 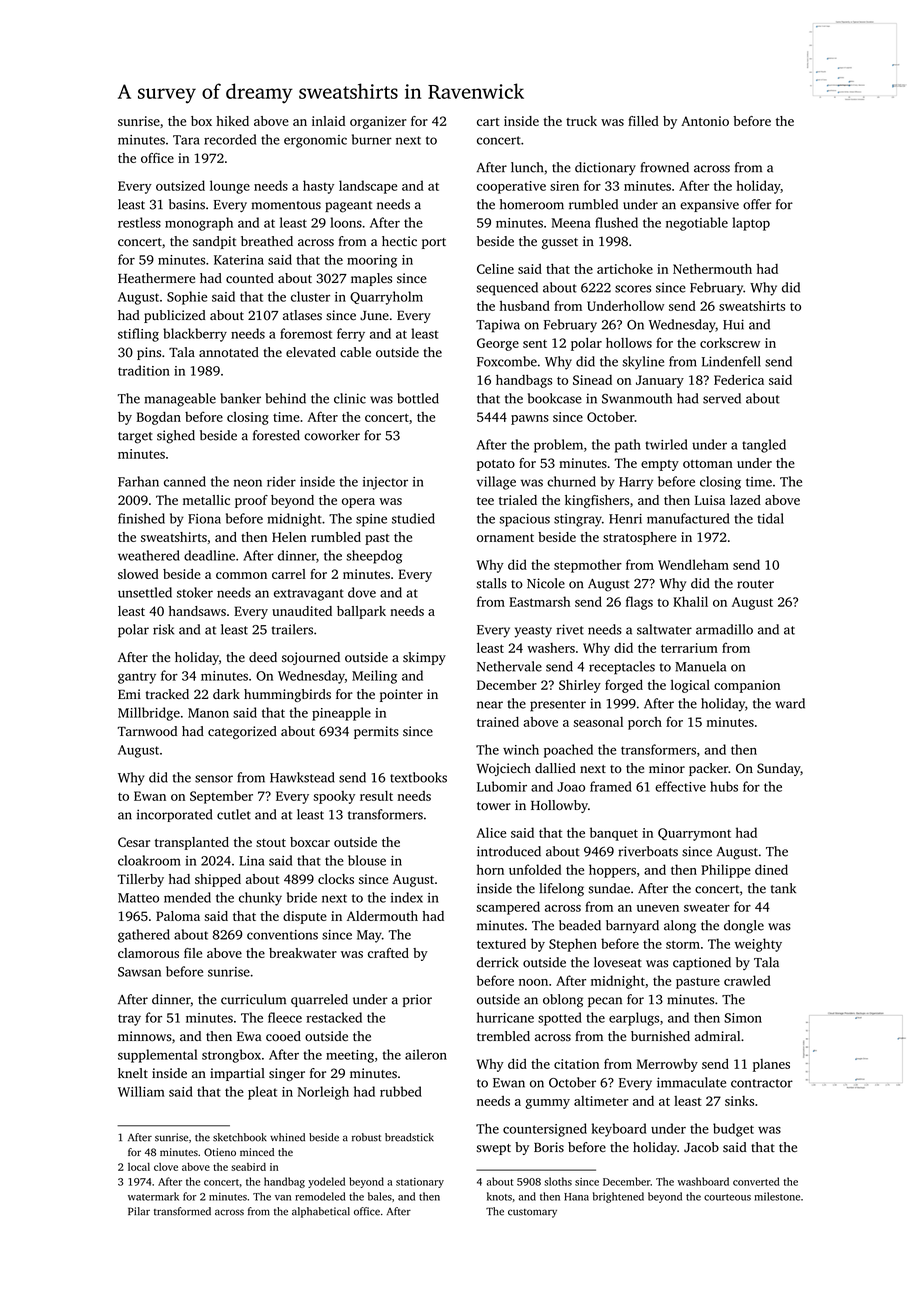 I want to click on Pilar, so click(x=139, y=1211).
